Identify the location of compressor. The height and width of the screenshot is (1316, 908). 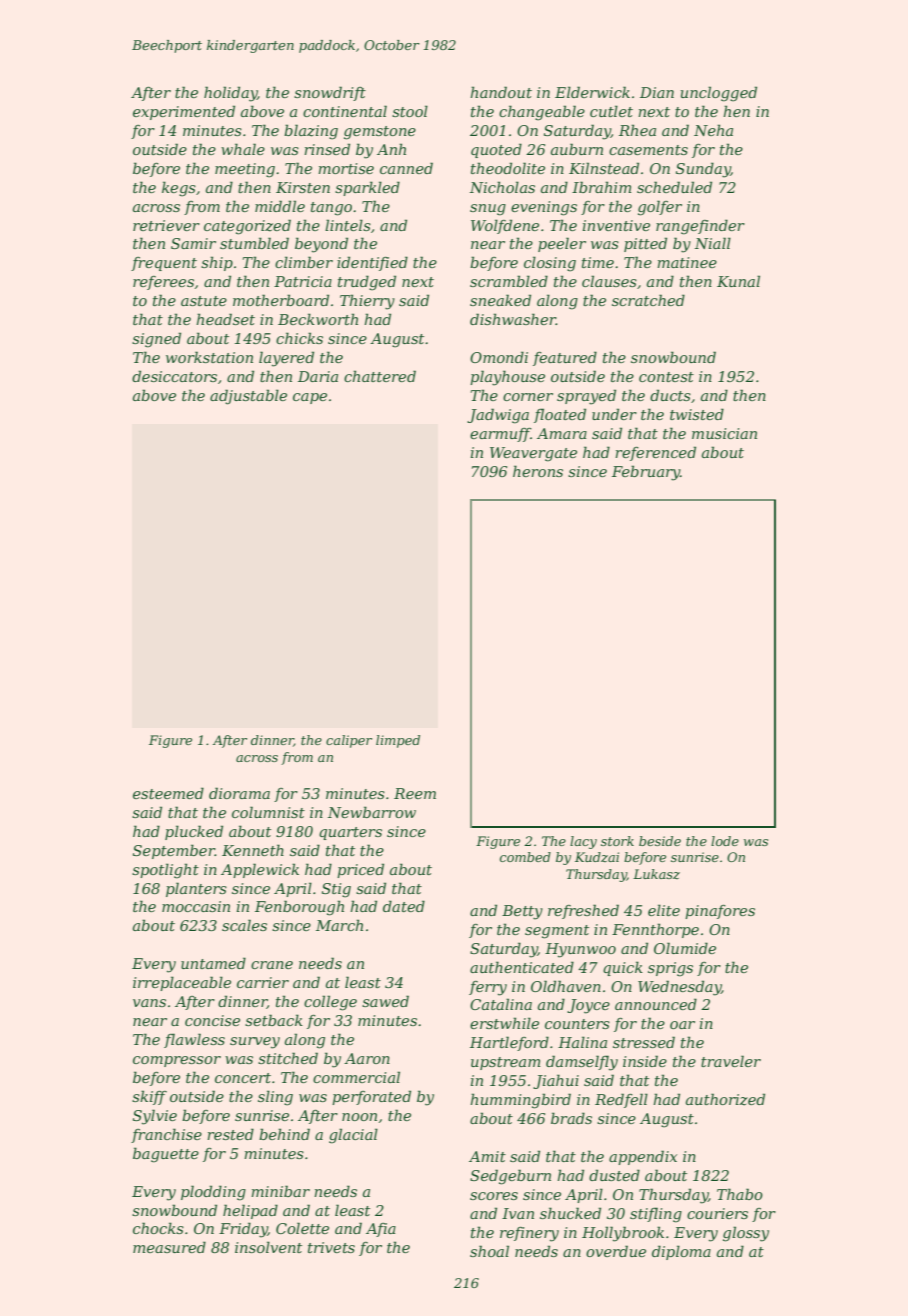
(177, 1061).
